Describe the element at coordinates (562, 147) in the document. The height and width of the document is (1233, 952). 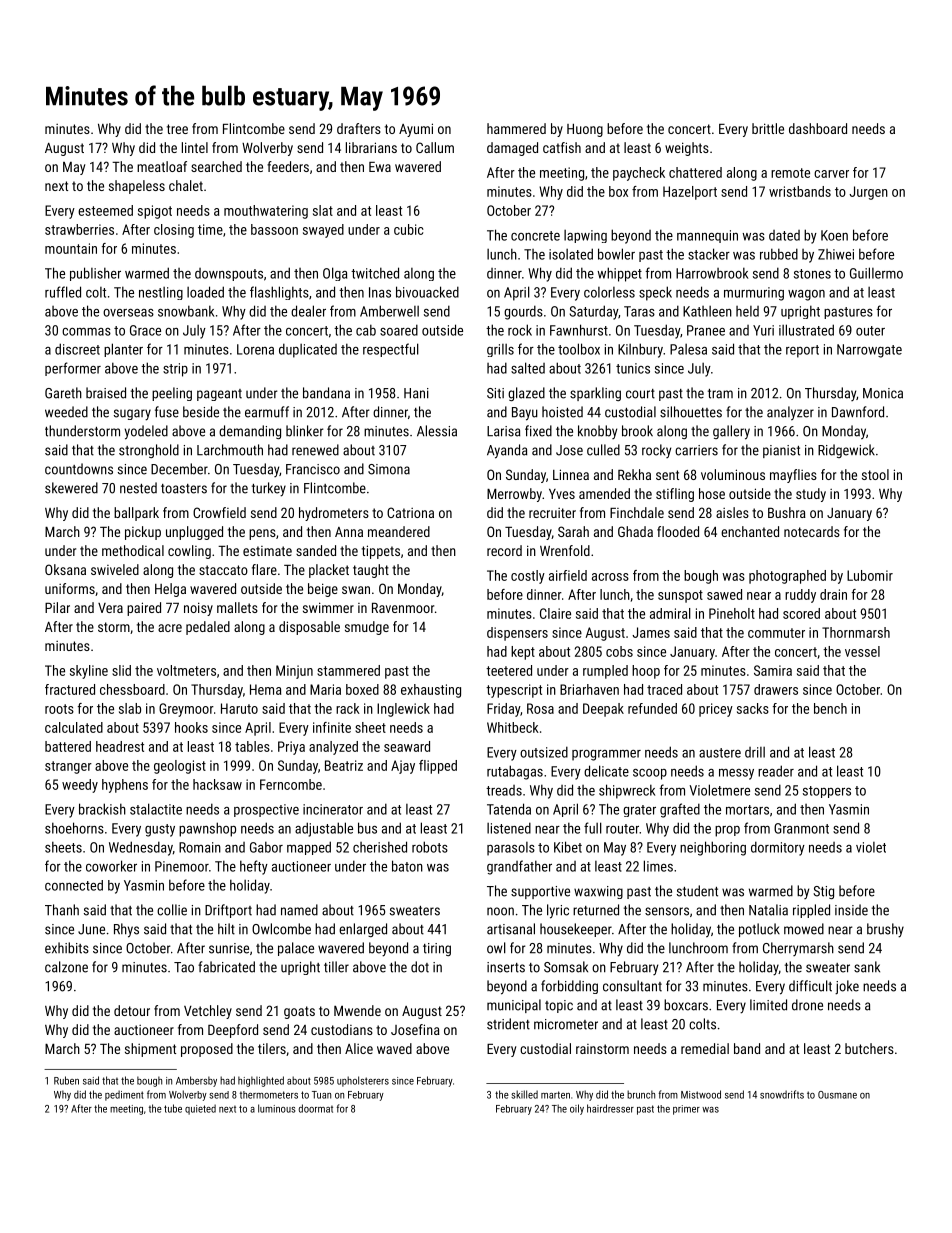
I see `catfish` at that location.
